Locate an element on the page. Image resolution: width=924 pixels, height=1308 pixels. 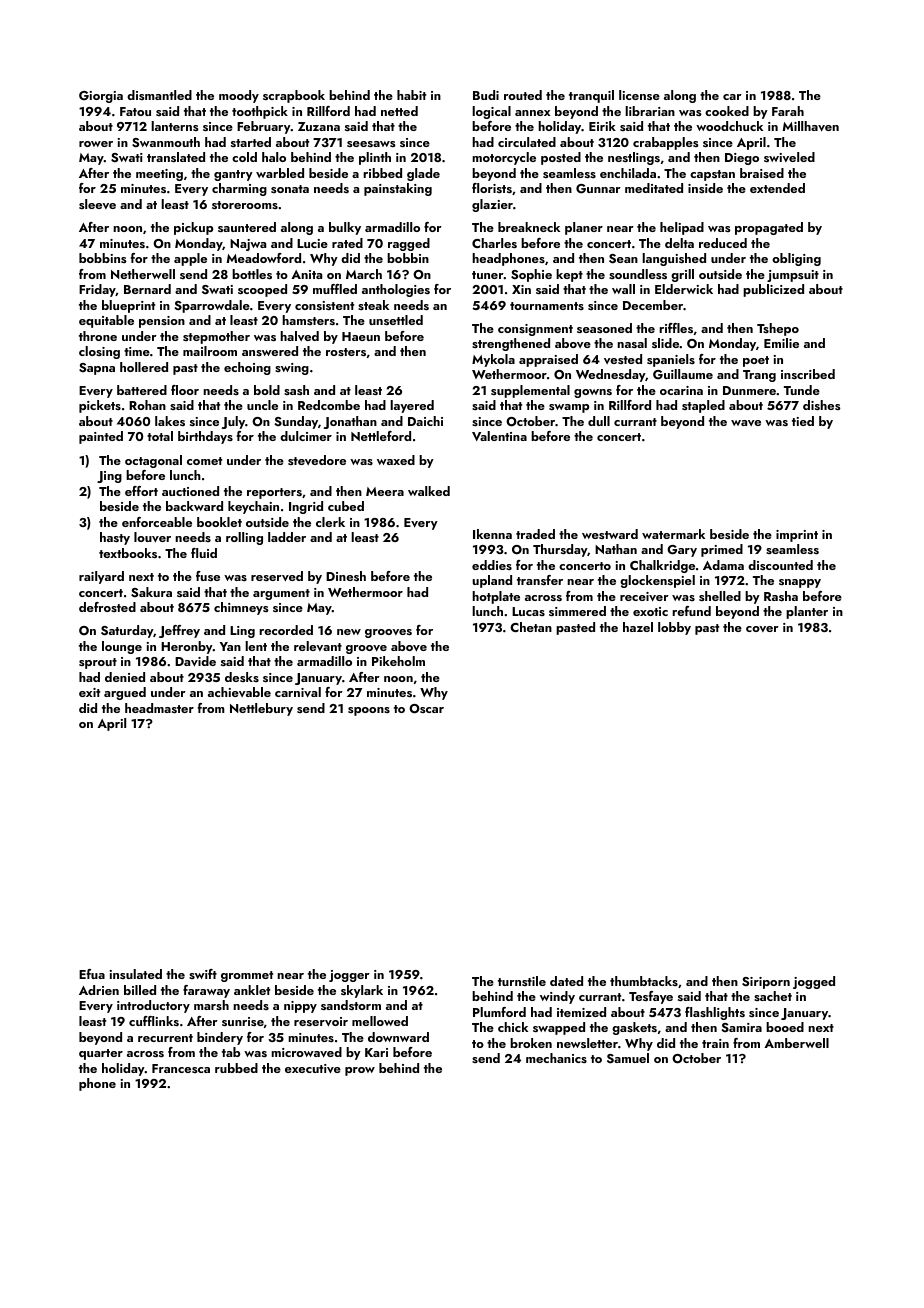
birthdays is located at coordinates (205, 437).
